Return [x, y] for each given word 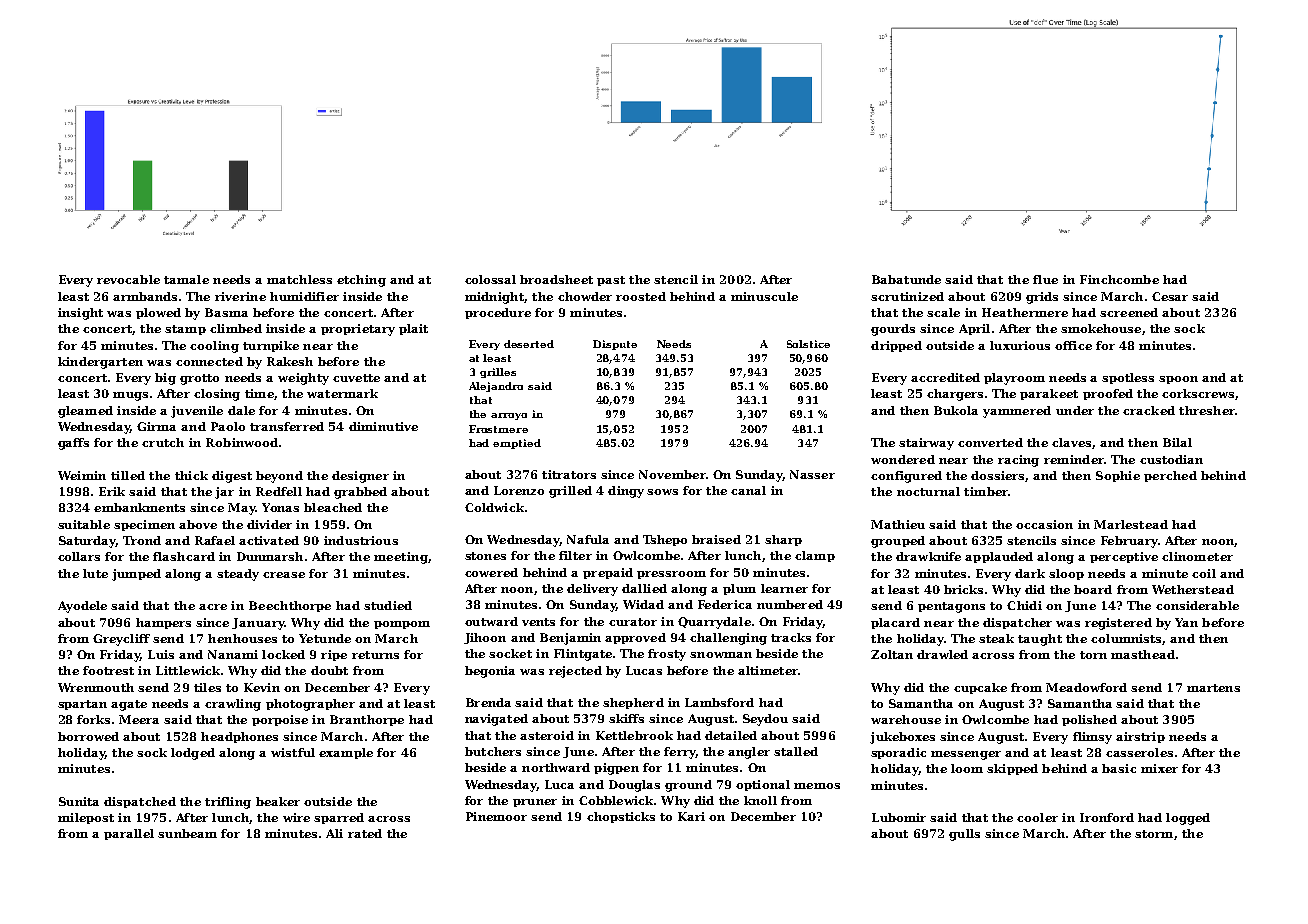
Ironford [1107, 817]
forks [93, 719]
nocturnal [928, 491]
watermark [342, 393]
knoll [760, 800]
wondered [903, 459]
